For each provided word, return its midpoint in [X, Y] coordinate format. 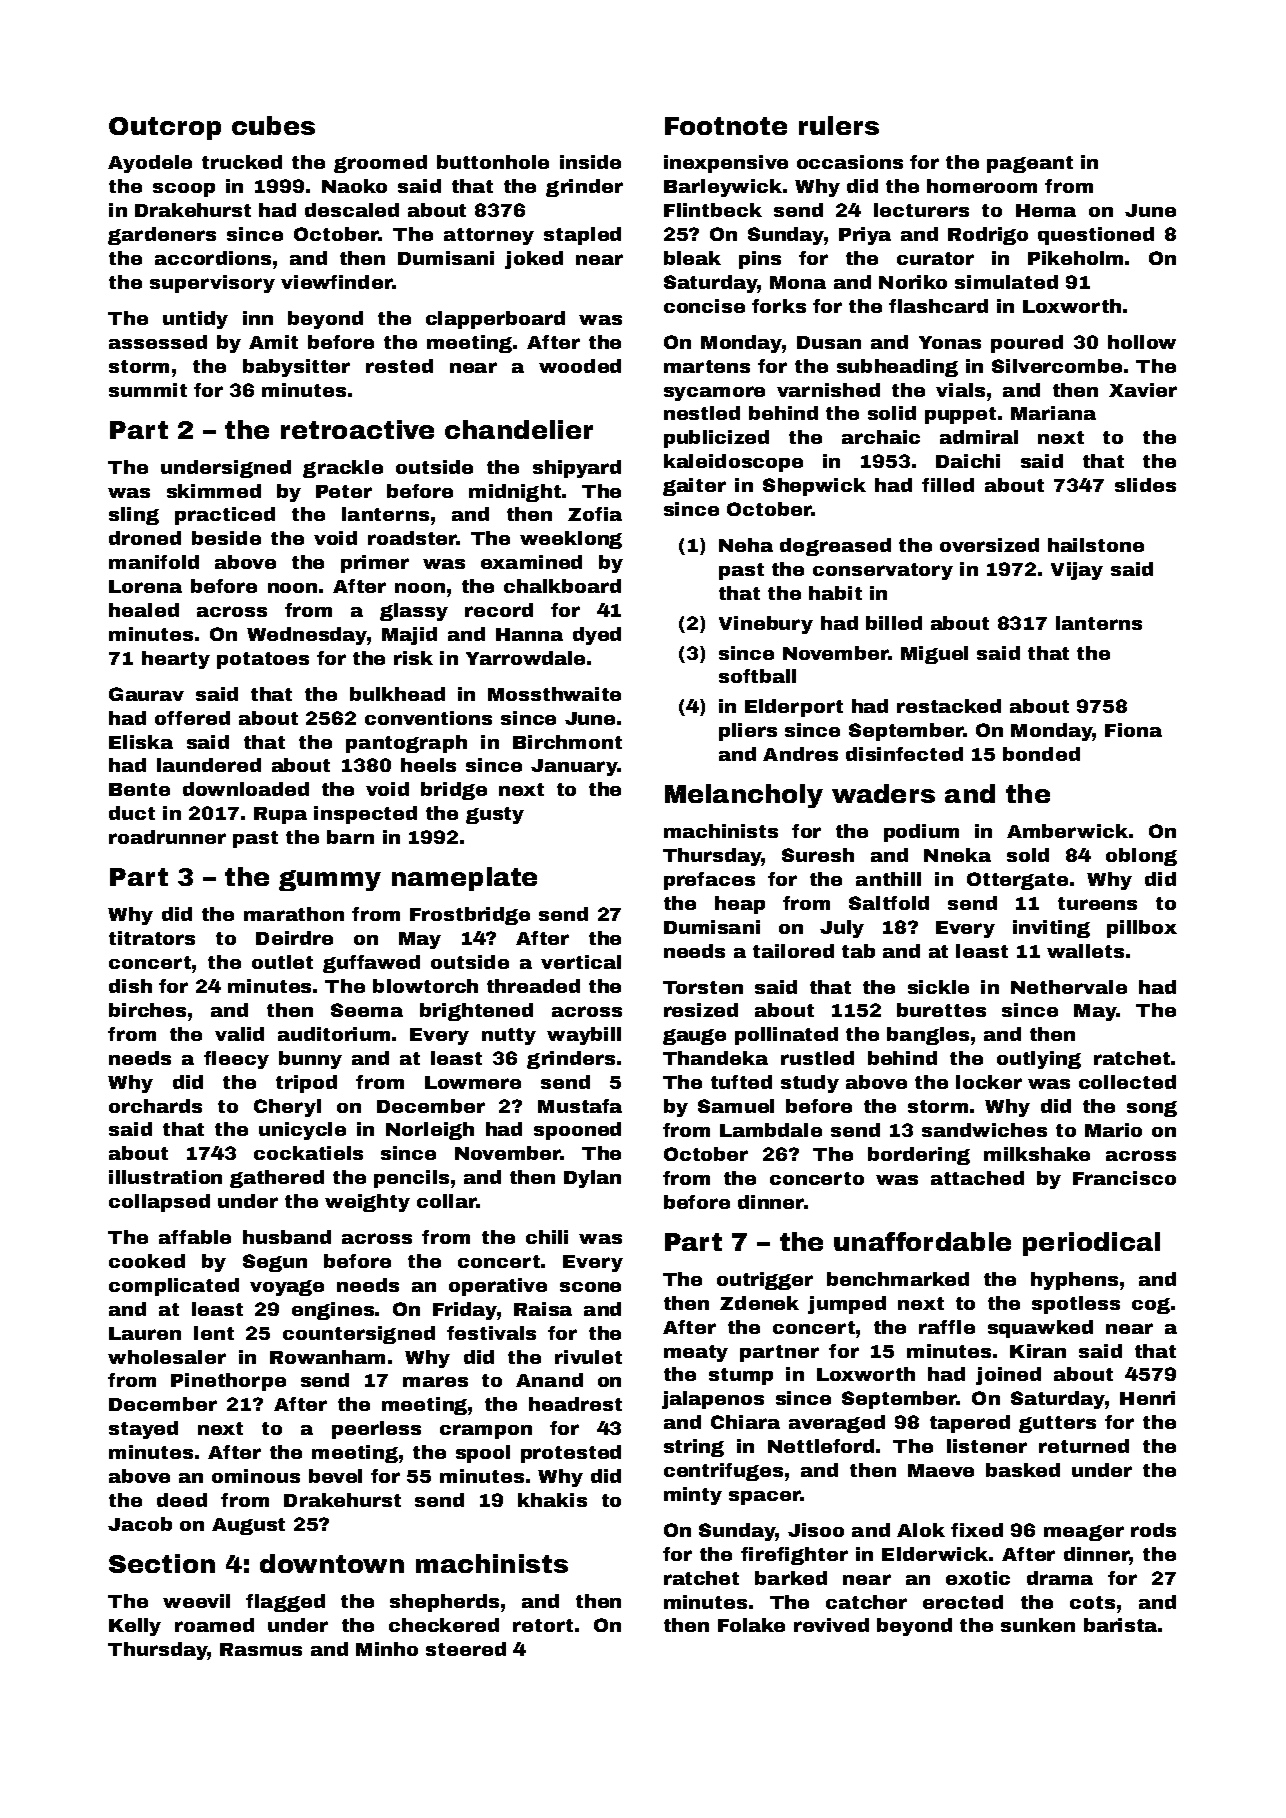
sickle [938, 987]
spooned [577, 1131]
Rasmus [261, 1649]
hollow [1142, 342]
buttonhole [493, 162]
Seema [367, 1010]
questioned [1096, 236]
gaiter [694, 487]
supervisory [212, 284]
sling [134, 516]
